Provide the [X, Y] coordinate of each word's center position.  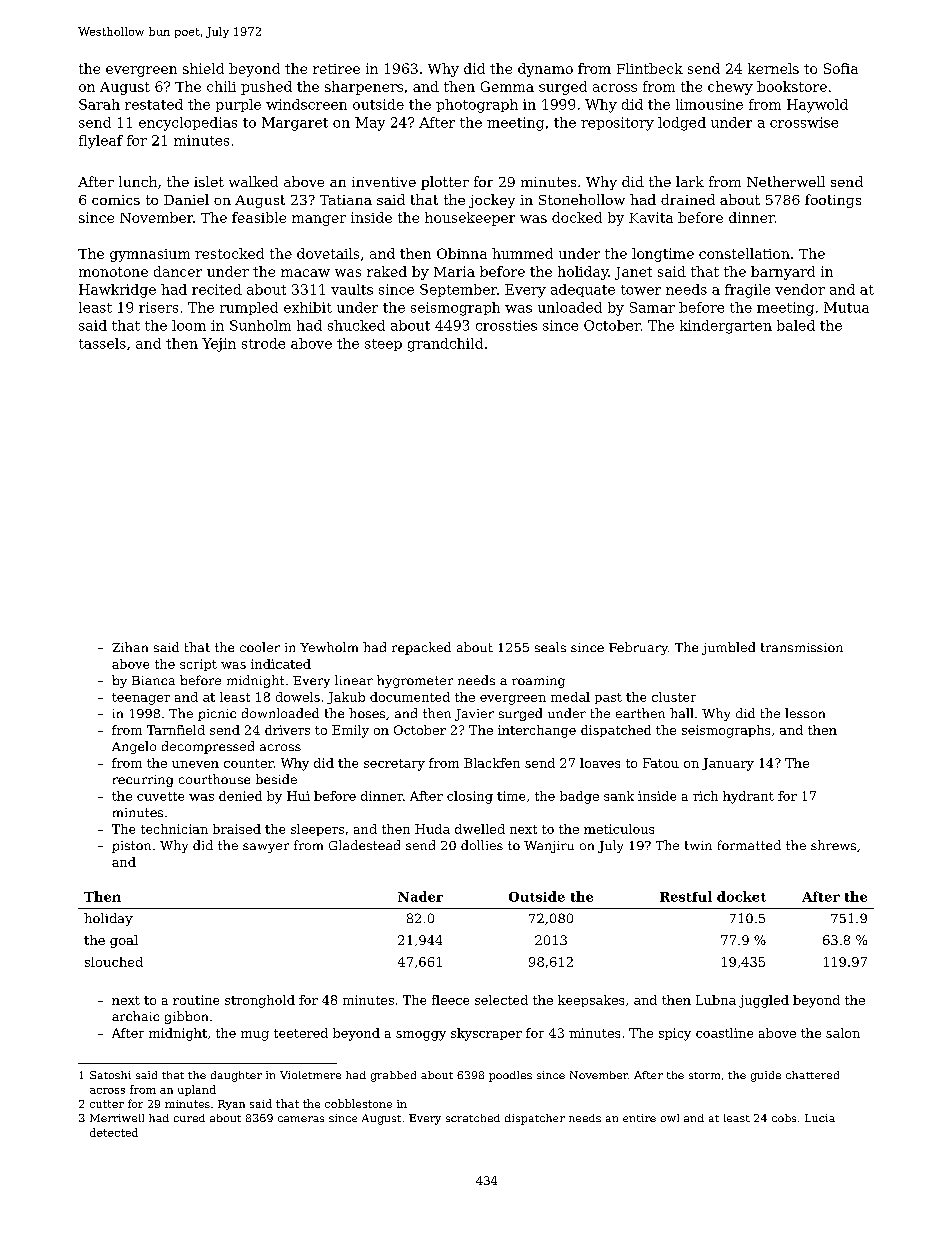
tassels [102, 343]
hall [681, 713]
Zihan [130, 647]
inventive [384, 182]
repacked [421, 648]
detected [114, 1132]
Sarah [99, 104]
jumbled [728, 648]
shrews [833, 845]
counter [249, 763]
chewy [730, 88]
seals [550, 647]
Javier [474, 715]
